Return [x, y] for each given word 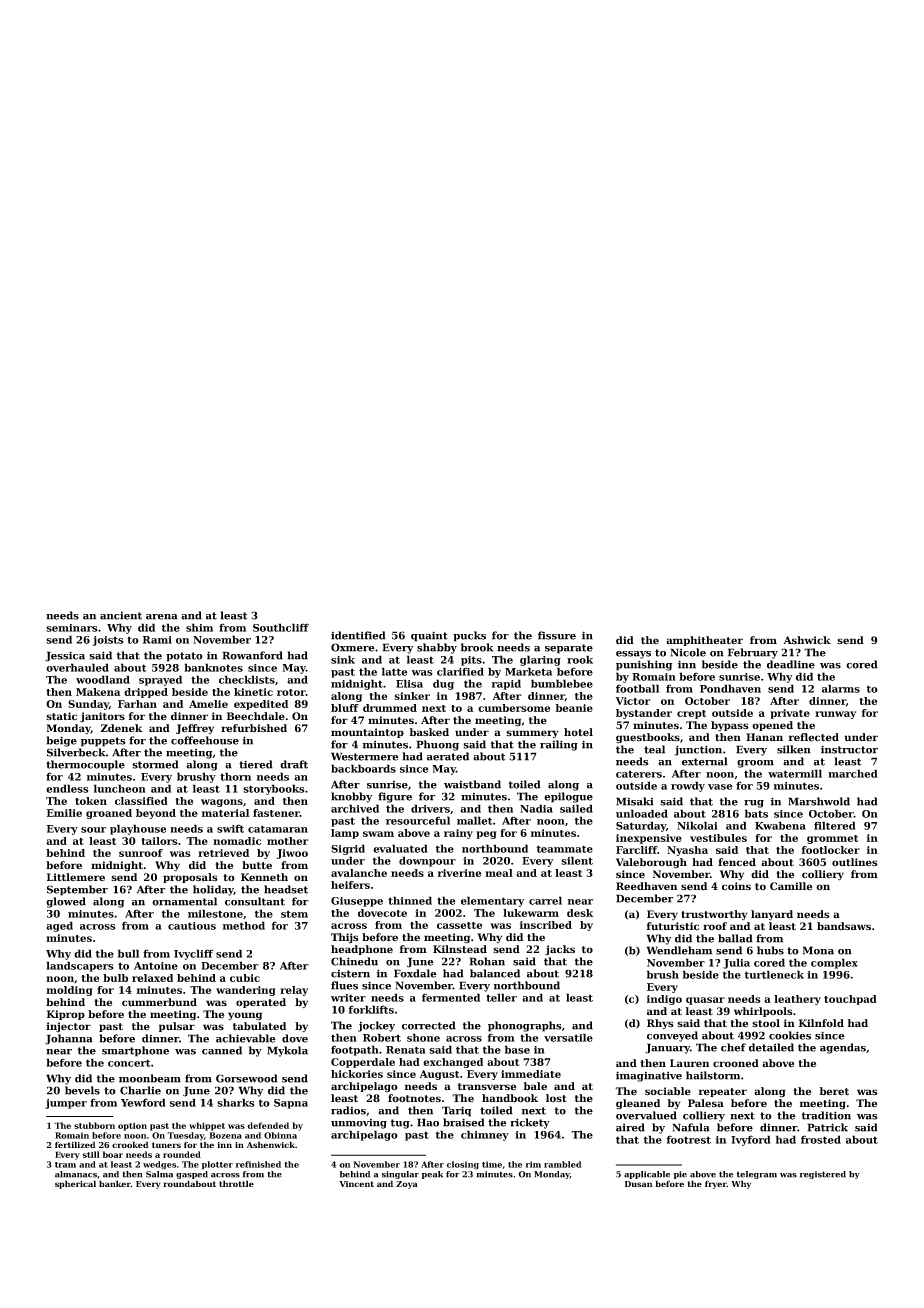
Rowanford [252, 655]
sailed [576, 808]
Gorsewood [247, 1078]
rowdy [688, 786]
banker [115, 1183]
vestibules [718, 838]
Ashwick [807, 640]
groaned [109, 814]
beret [834, 1091]
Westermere [365, 756]
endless [67, 788]
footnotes [414, 1098]
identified [358, 635]
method [244, 925]
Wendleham [679, 950]
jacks [560, 950]
